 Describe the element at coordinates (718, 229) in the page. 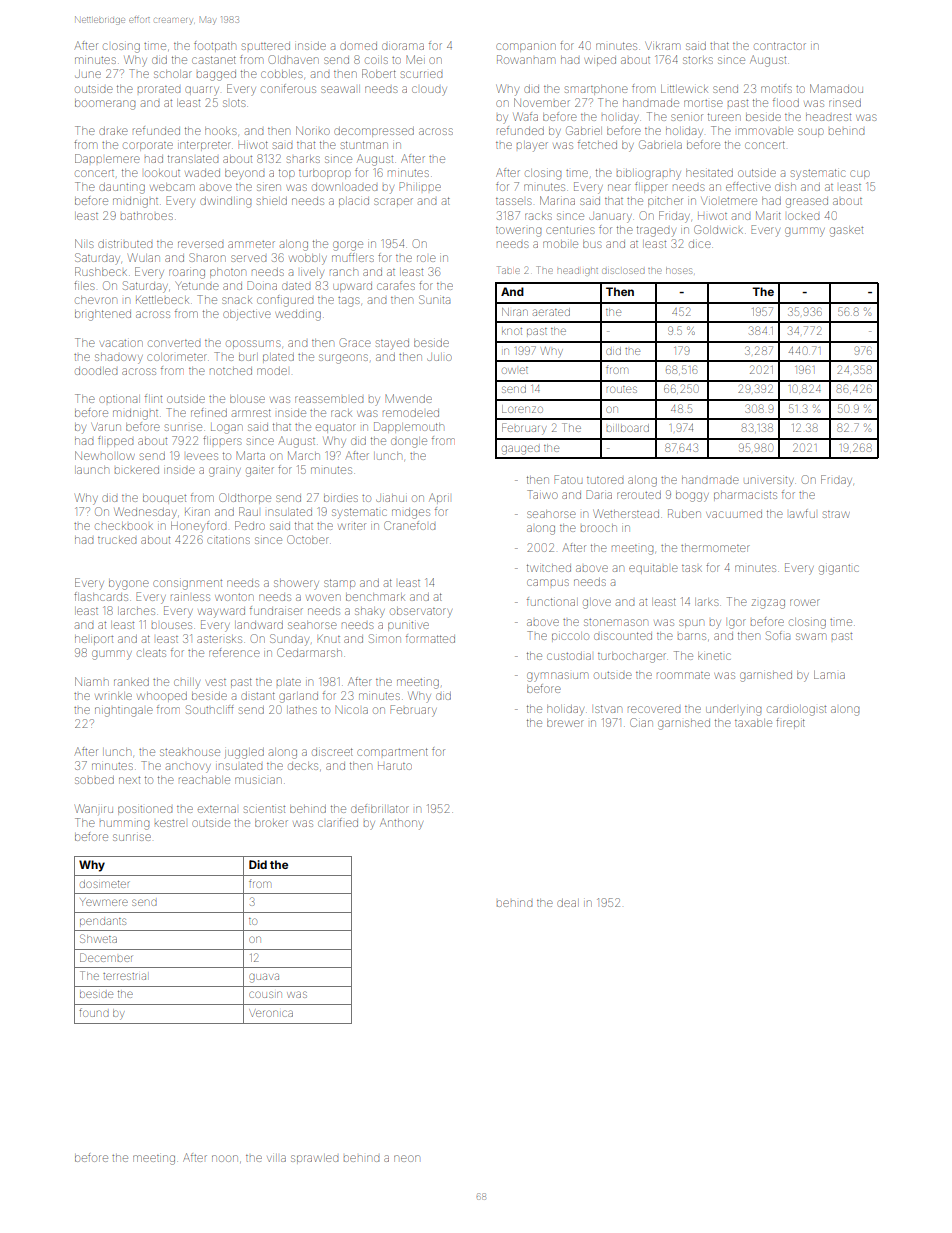

I see `Goldwick` at that location.
